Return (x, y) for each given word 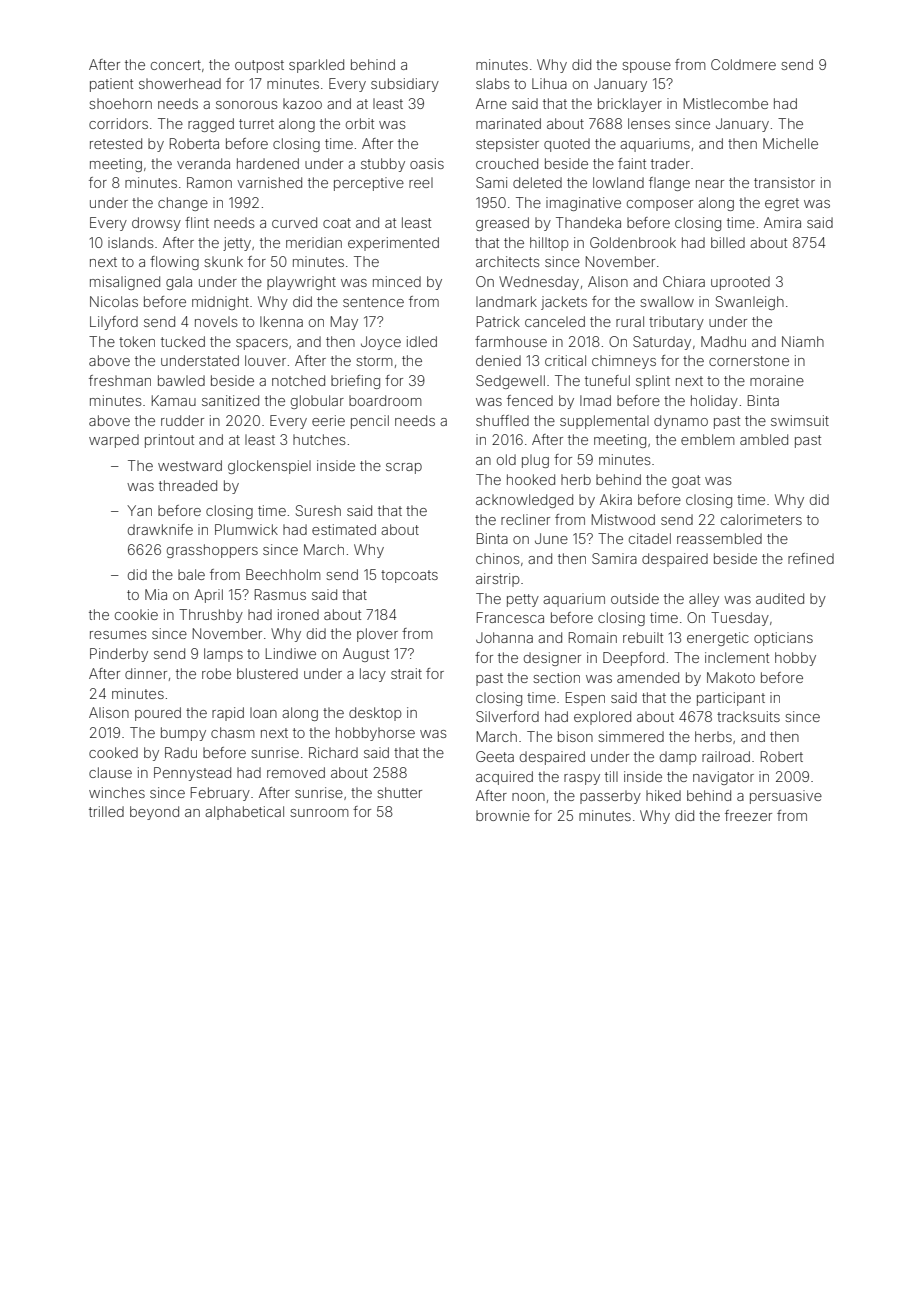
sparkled (316, 66)
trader (670, 163)
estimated (344, 529)
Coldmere (743, 64)
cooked (113, 752)
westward (190, 465)
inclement (737, 657)
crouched (507, 163)
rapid (228, 714)
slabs (492, 83)
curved (294, 222)
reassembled (719, 538)
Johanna (504, 637)
